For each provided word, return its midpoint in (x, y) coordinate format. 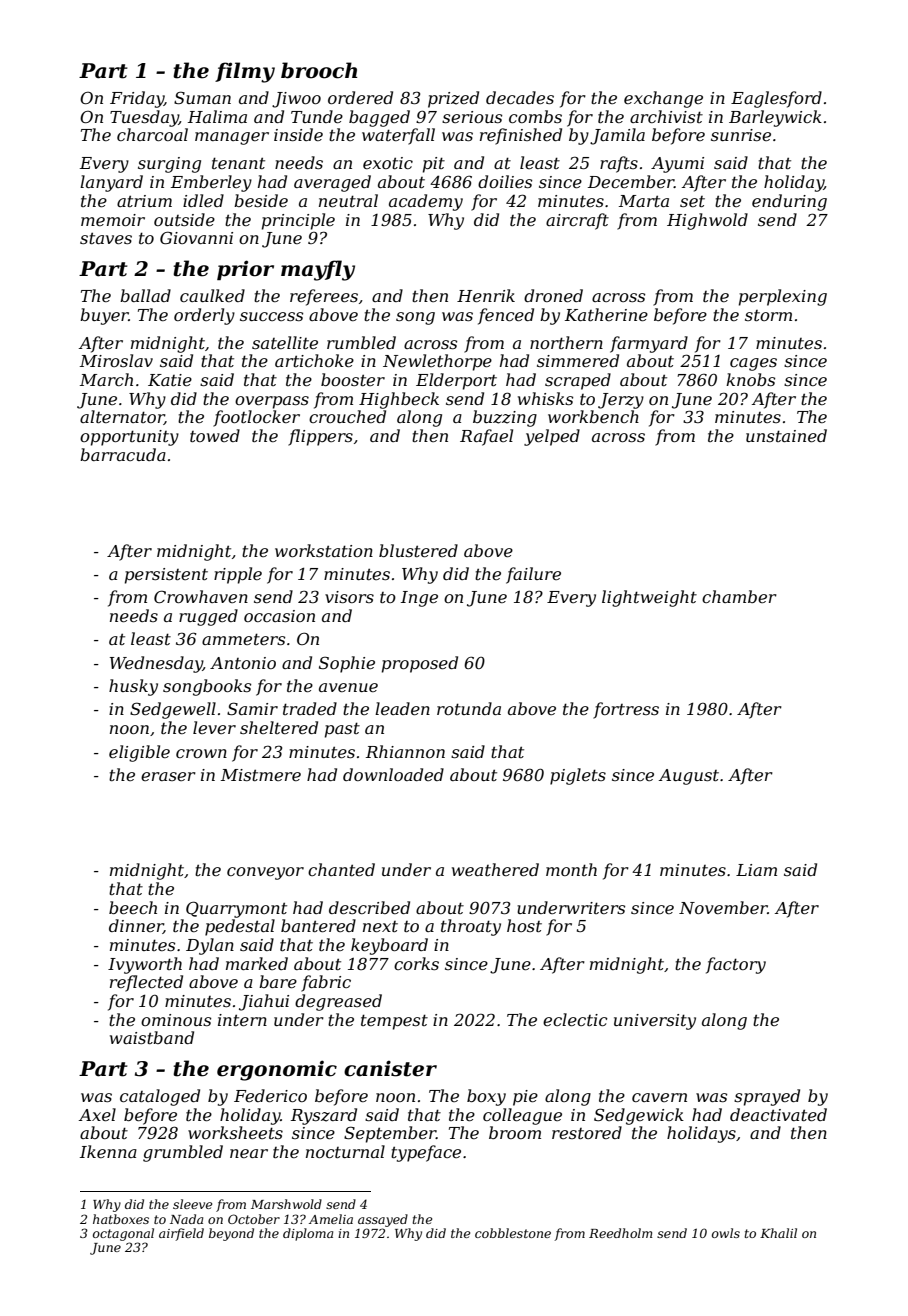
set (692, 201)
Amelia (331, 1219)
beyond (231, 1234)
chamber (739, 596)
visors (349, 597)
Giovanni (196, 237)
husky (133, 687)
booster (353, 379)
